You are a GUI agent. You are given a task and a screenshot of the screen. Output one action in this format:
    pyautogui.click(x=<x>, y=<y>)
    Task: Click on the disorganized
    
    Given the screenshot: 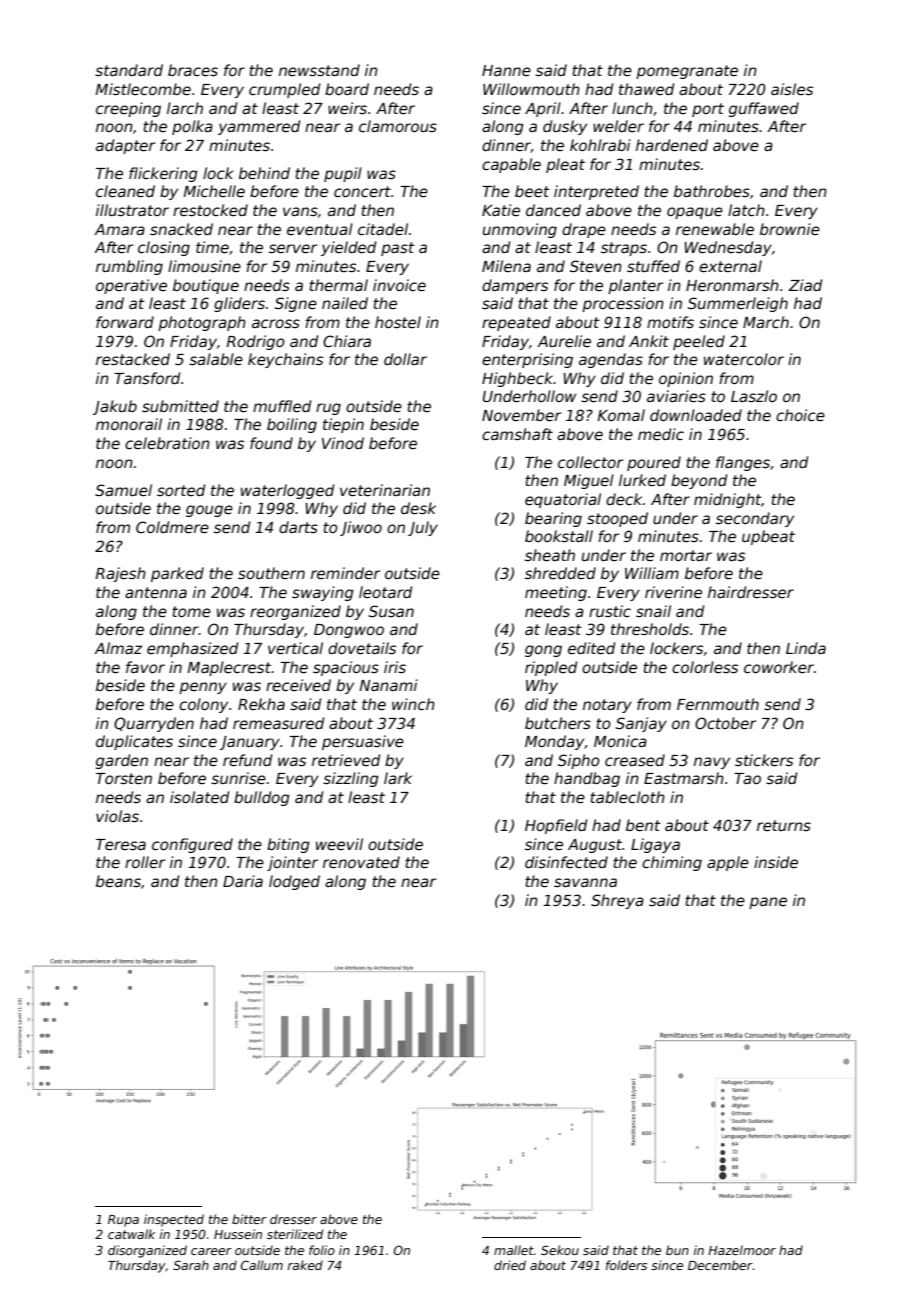 What is the action you would take?
    pyautogui.click(x=147, y=1251)
